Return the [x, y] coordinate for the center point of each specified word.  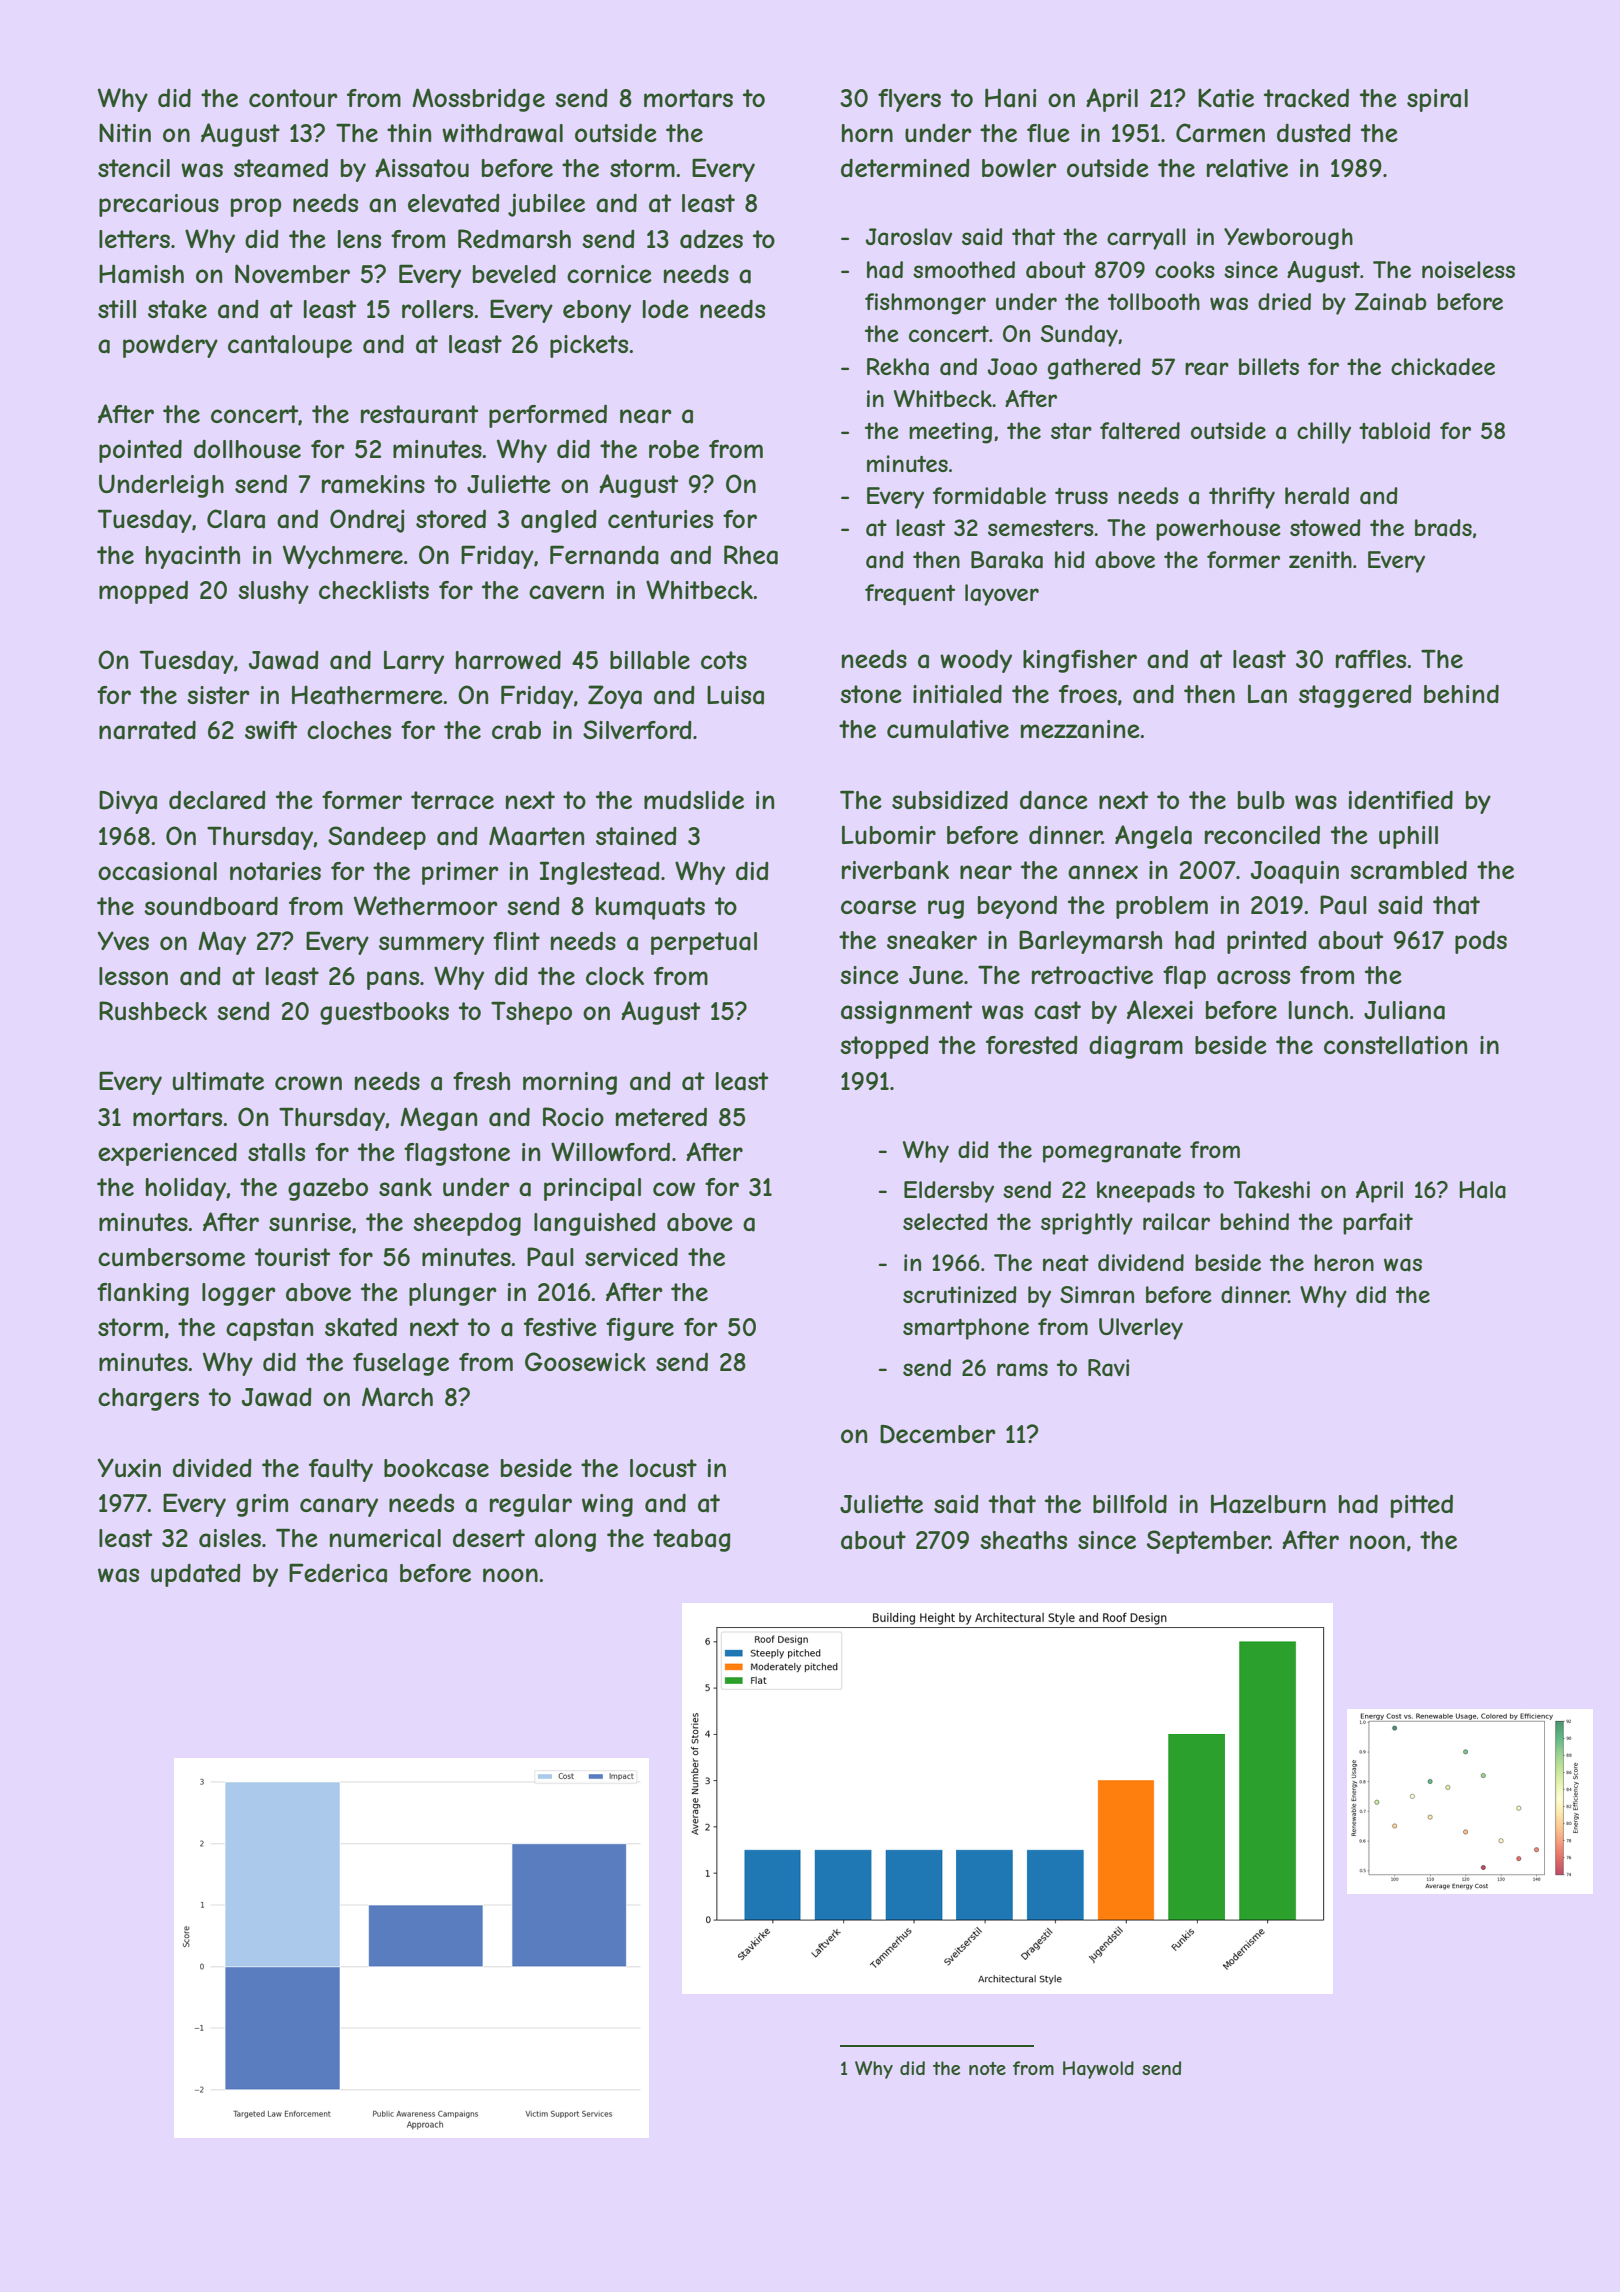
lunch [1318, 1010]
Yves [123, 940]
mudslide [694, 799]
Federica [338, 1573]
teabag [692, 1540]
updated [196, 1575]
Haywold [1098, 2070]
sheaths [1023, 1540]
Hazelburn [1268, 1504]
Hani [1010, 98]
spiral [1437, 100]
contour [293, 98]
